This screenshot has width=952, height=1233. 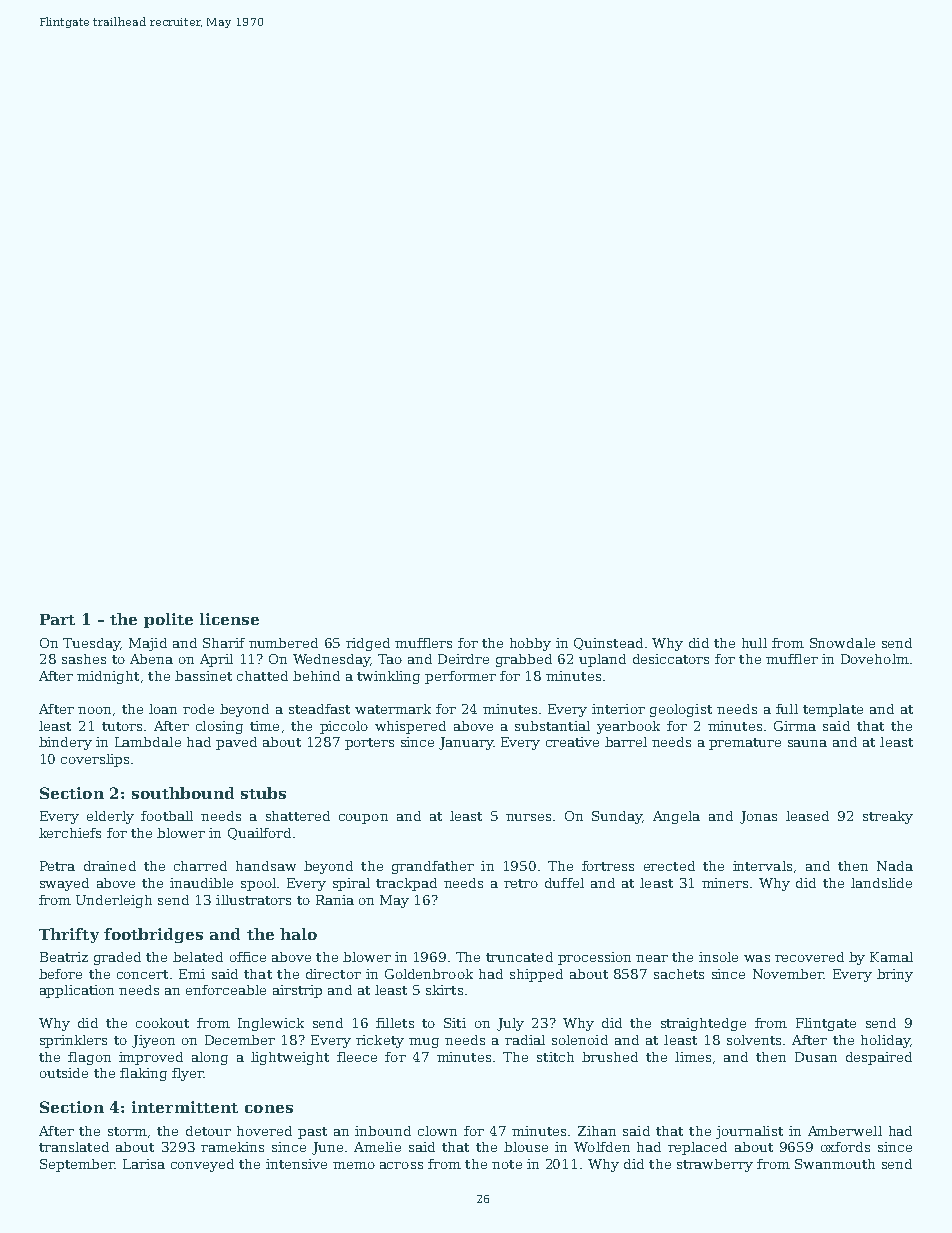 What do you see at coordinates (208, 1131) in the screenshot?
I see `detour` at bounding box center [208, 1131].
